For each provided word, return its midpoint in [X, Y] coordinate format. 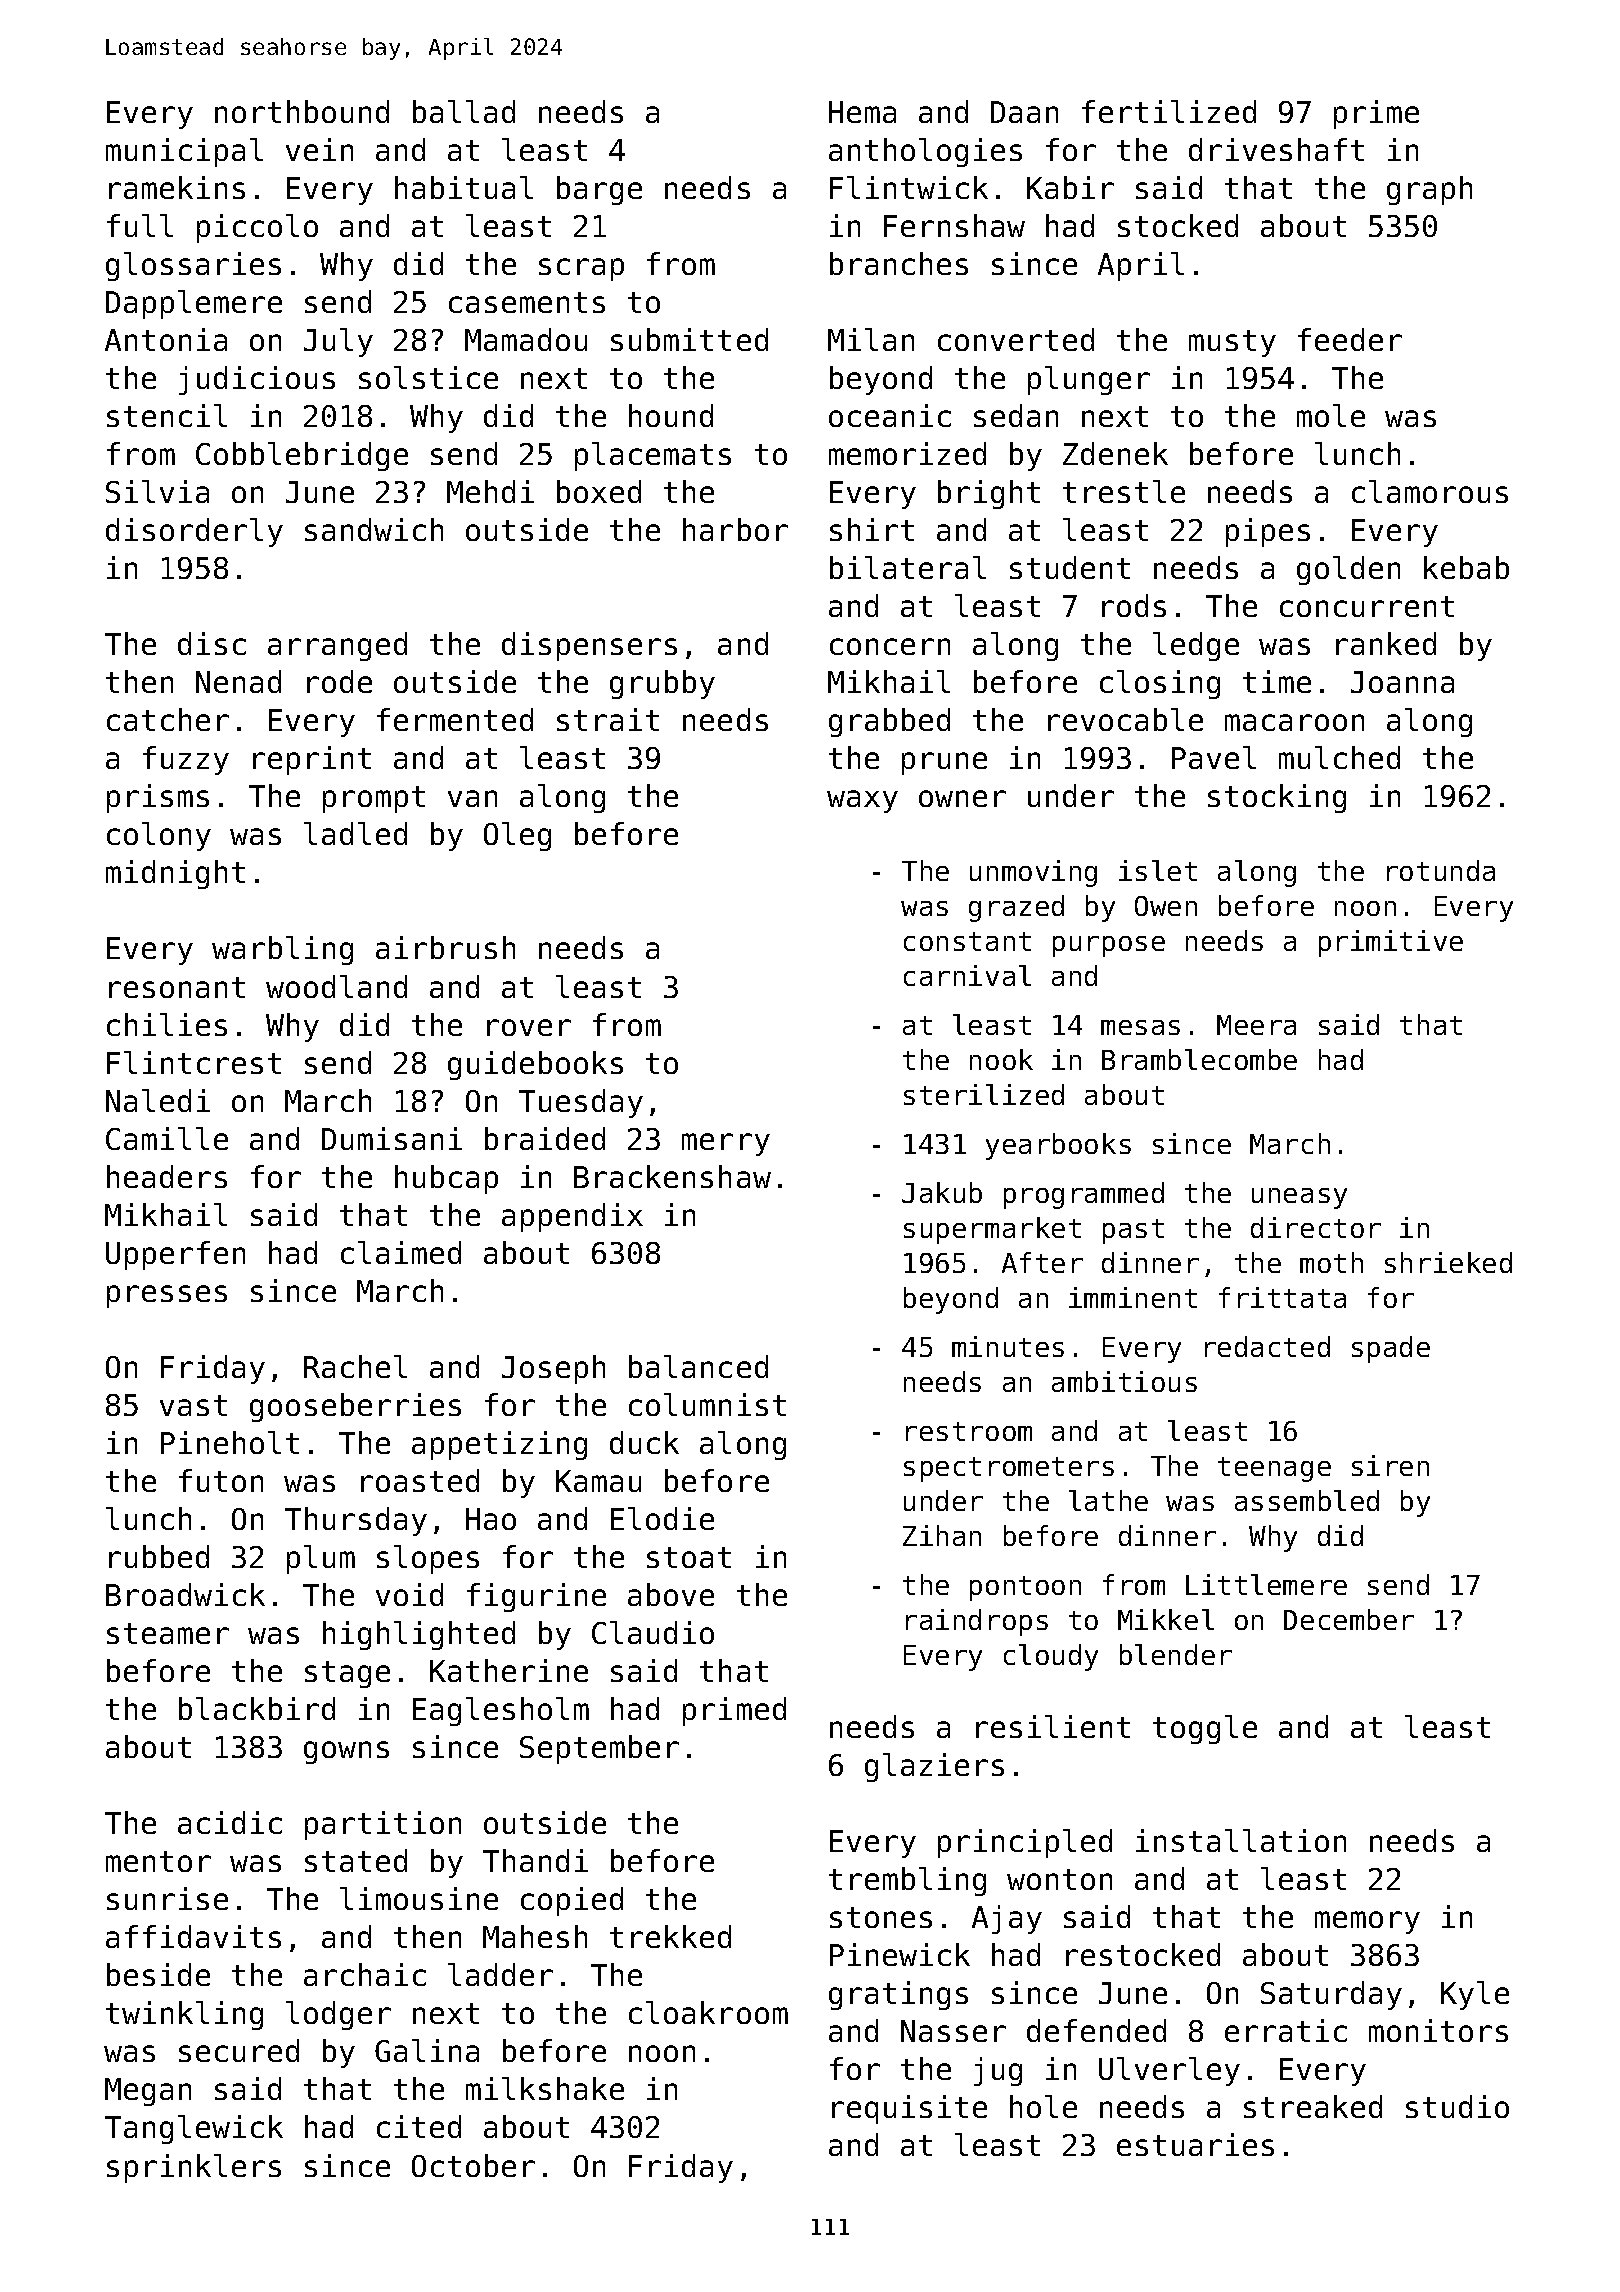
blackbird [257, 1708]
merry [726, 1144]
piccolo [257, 228]
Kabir [1070, 187]
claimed [401, 1252]
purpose [1109, 946]
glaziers [934, 1767]
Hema [862, 112]
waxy [862, 801]
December [1349, 1619]
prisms [158, 798]
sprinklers [194, 2168]
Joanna [1402, 682]
